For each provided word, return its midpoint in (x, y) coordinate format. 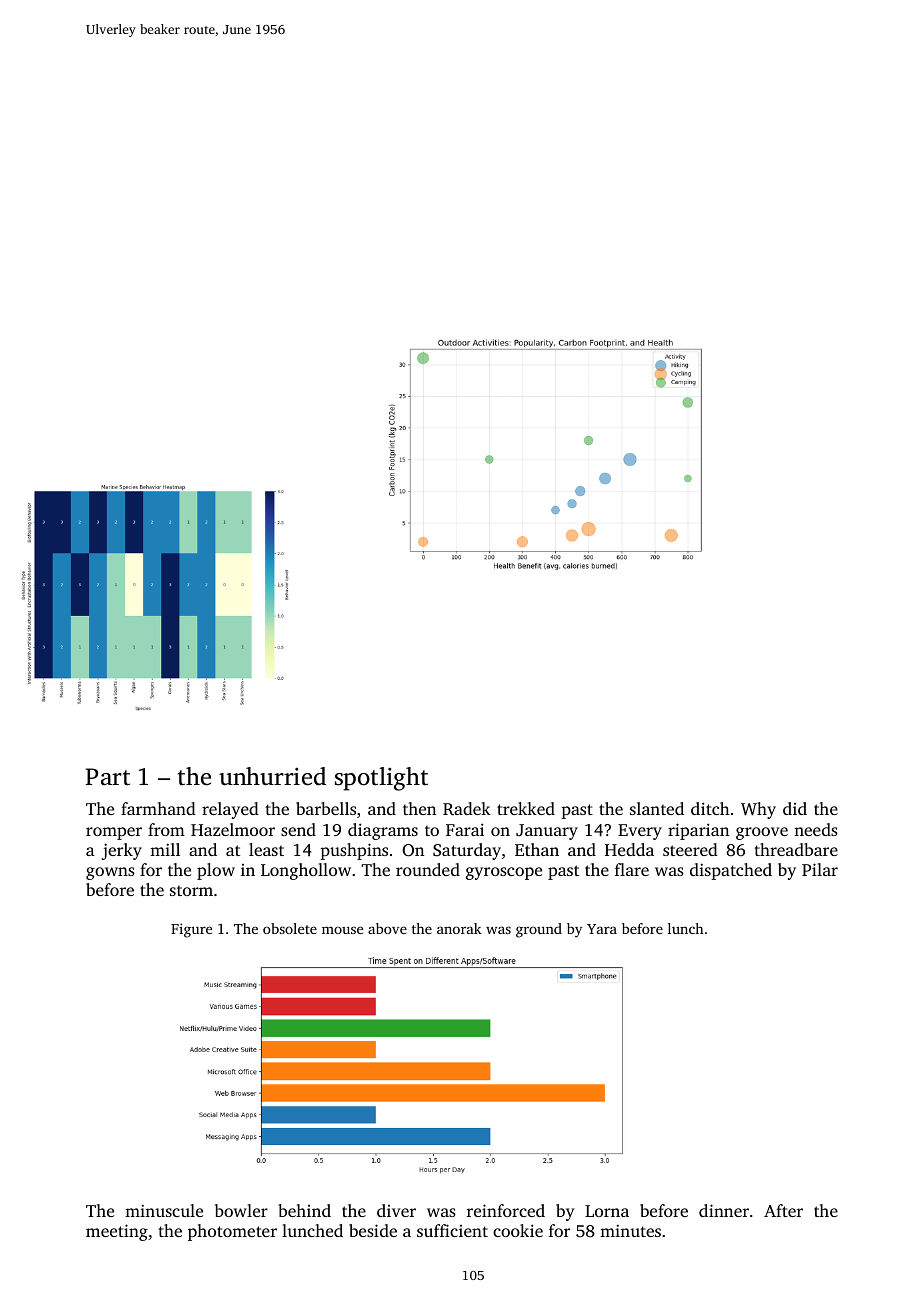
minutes (630, 1230)
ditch (710, 808)
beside (373, 1230)
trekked (526, 808)
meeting (117, 1232)
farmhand (158, 808)
